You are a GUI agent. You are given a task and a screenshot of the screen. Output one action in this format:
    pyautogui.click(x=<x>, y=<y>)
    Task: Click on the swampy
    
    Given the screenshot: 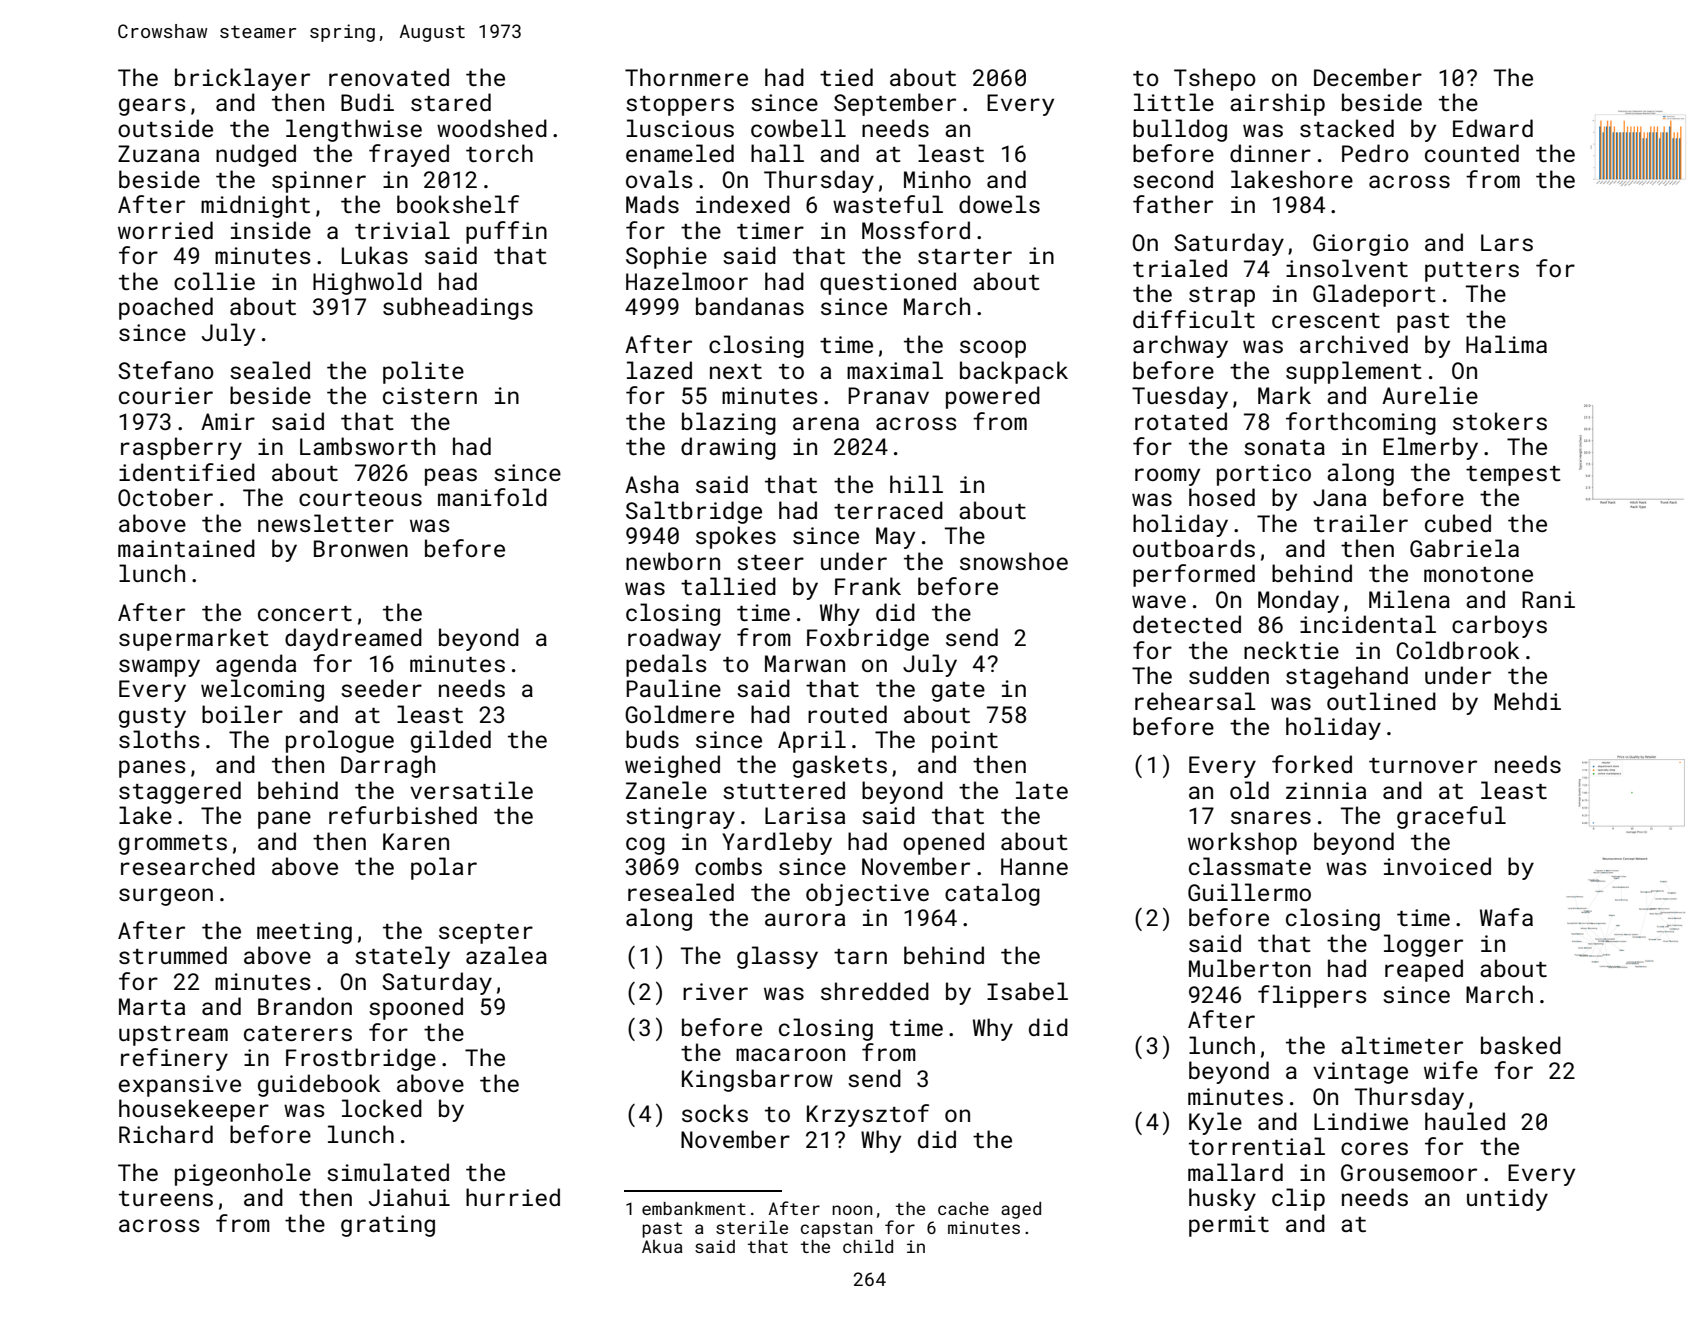 What is the action you would take?
    pyautogui.click(x=159, y=668)
